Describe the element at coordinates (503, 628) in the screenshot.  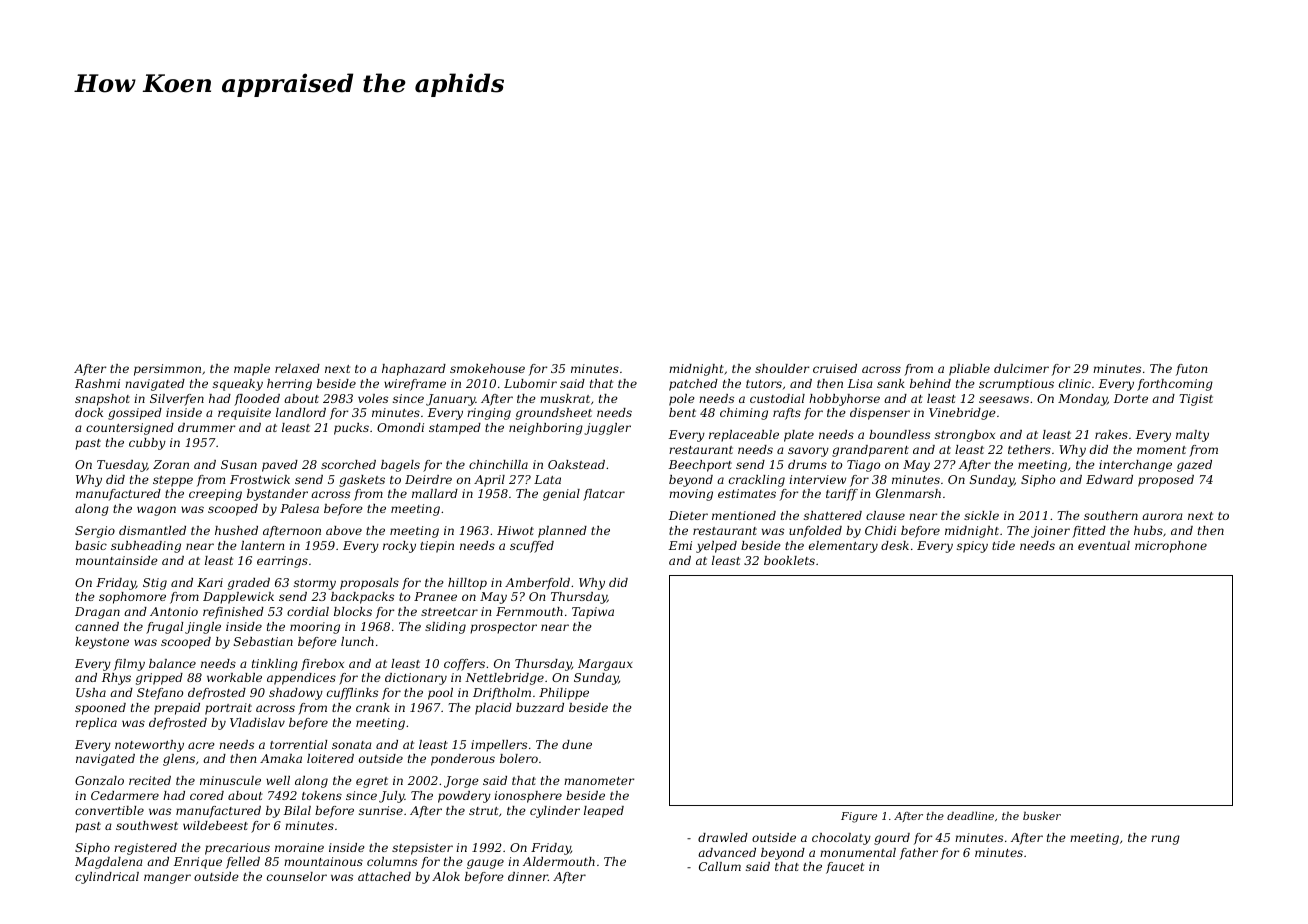
I see `prospector` at that location.
